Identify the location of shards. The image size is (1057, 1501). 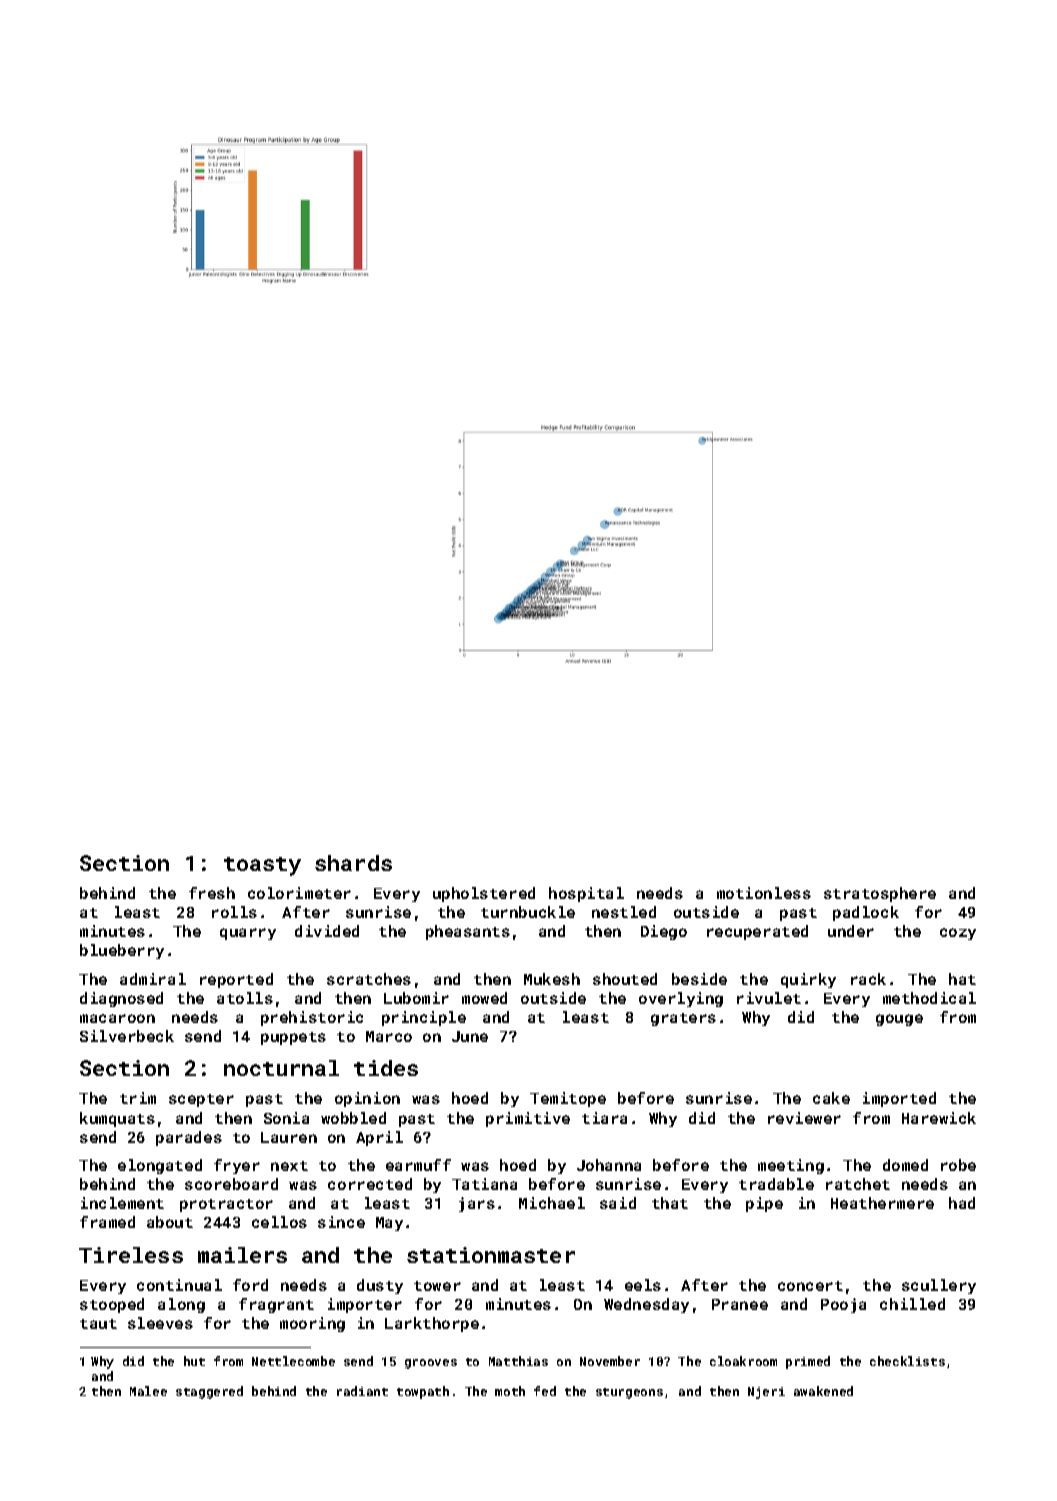
(353, 863).
